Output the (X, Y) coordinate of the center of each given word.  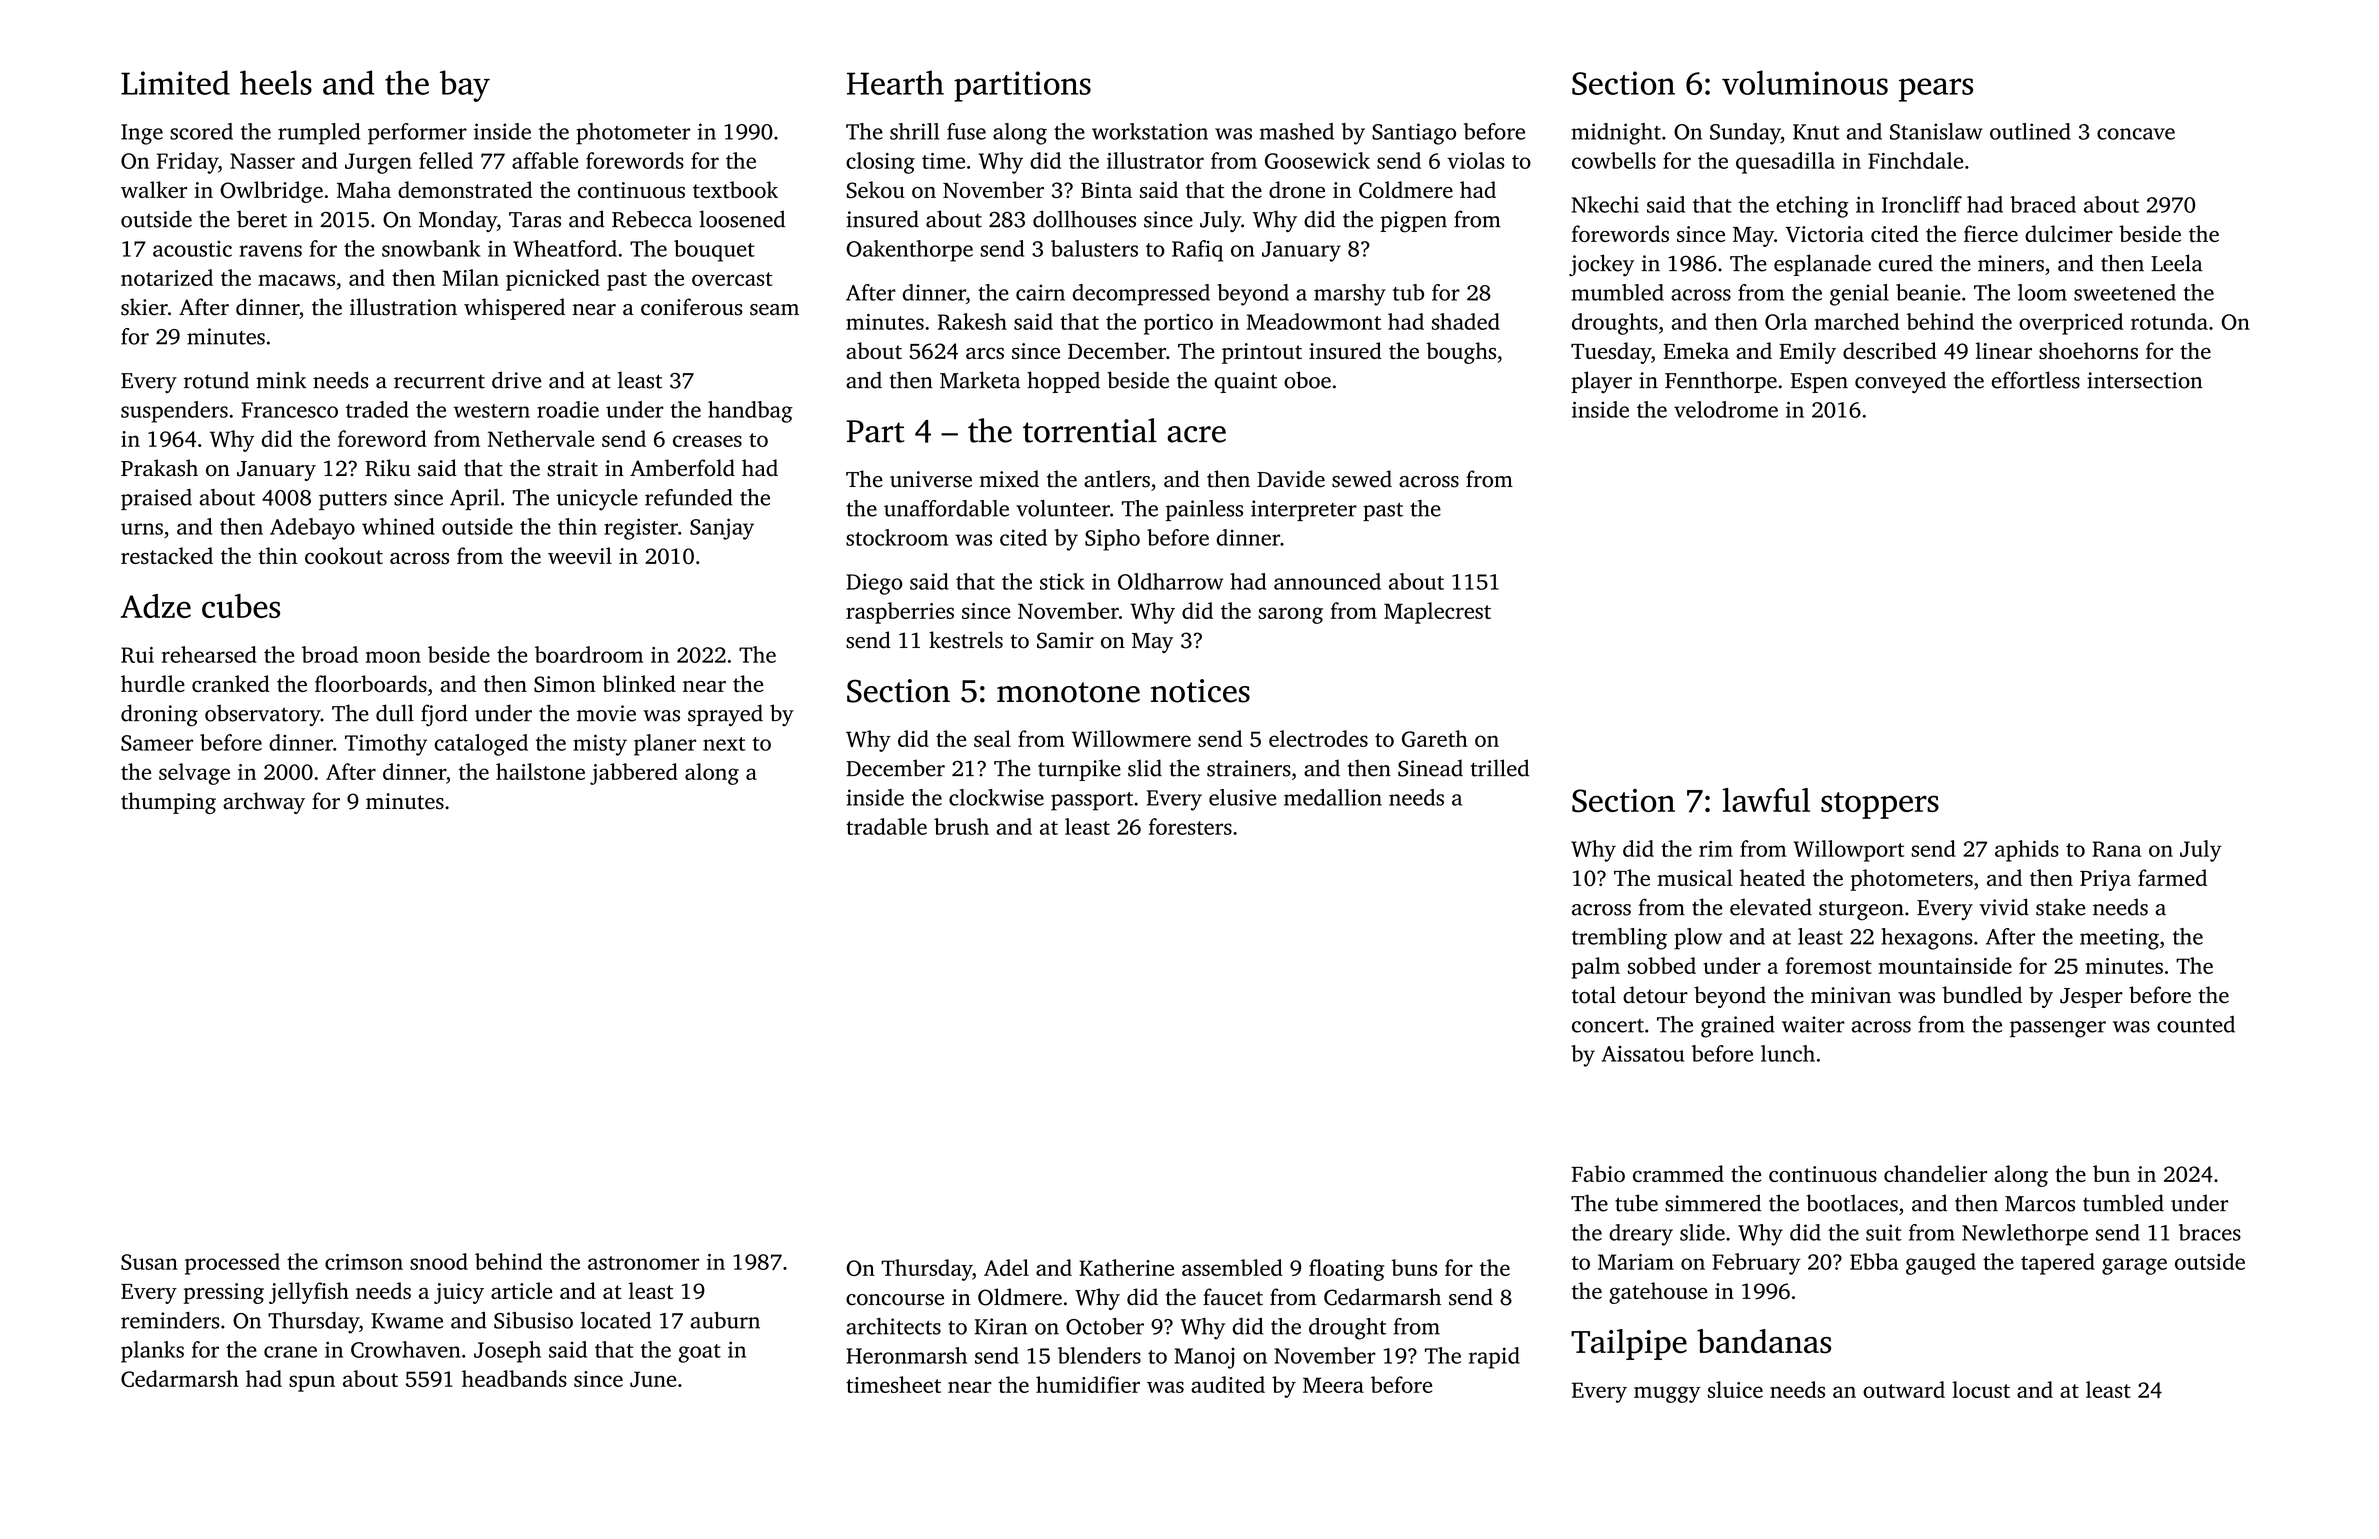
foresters (1190, 826)
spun (312, 1383)
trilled (1500, 768)
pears (1936, 90)
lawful (1766, 800)
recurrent (439, 382)
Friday (187, 163)
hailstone (540, 771)
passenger (2058, 1029)
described (1890, 350)
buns (1414, 1267)
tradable (886, 826)
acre (1196, 434)
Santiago (1414, 134)
